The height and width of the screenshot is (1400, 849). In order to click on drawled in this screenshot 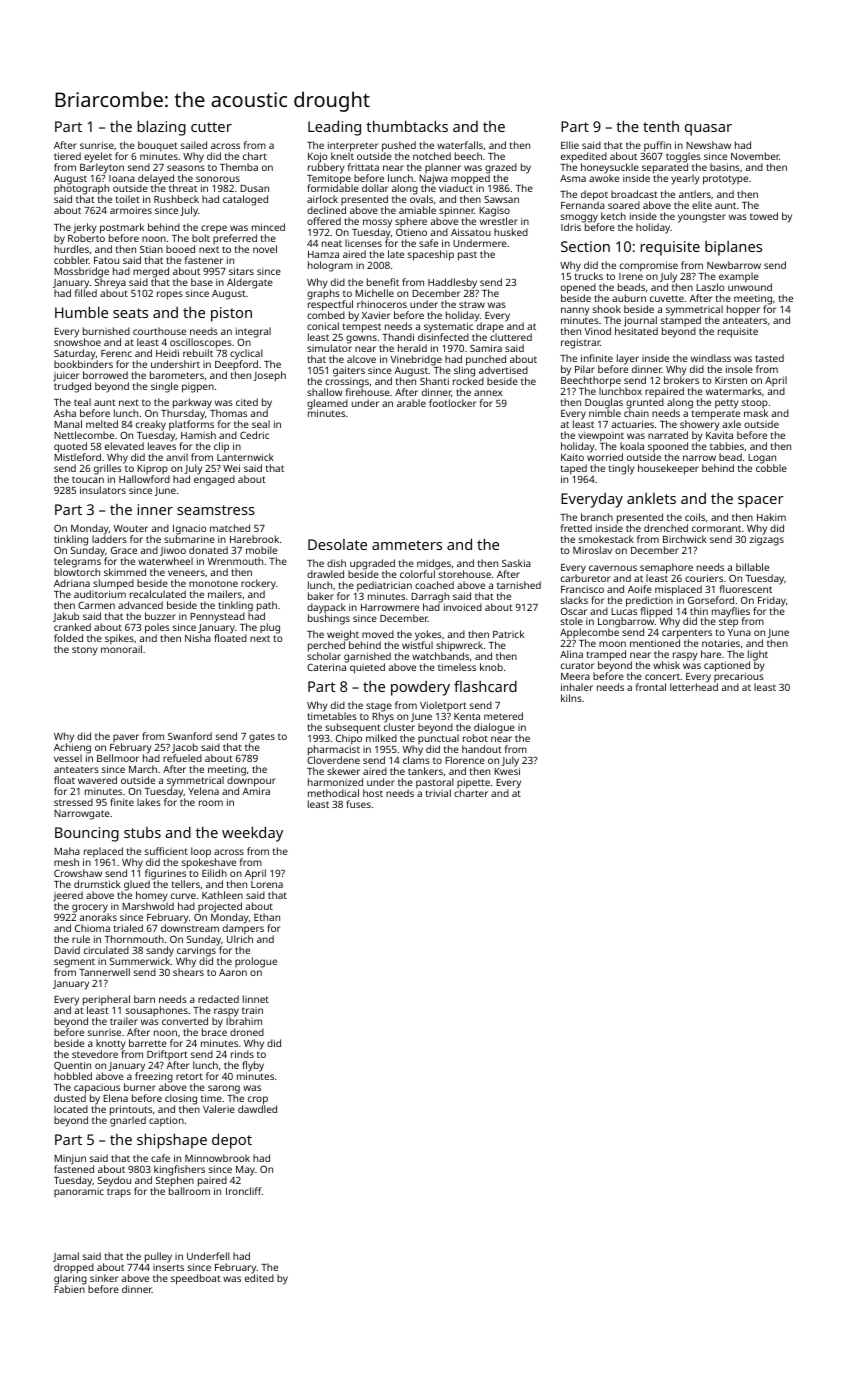, I will do `click(325, 574)`.
